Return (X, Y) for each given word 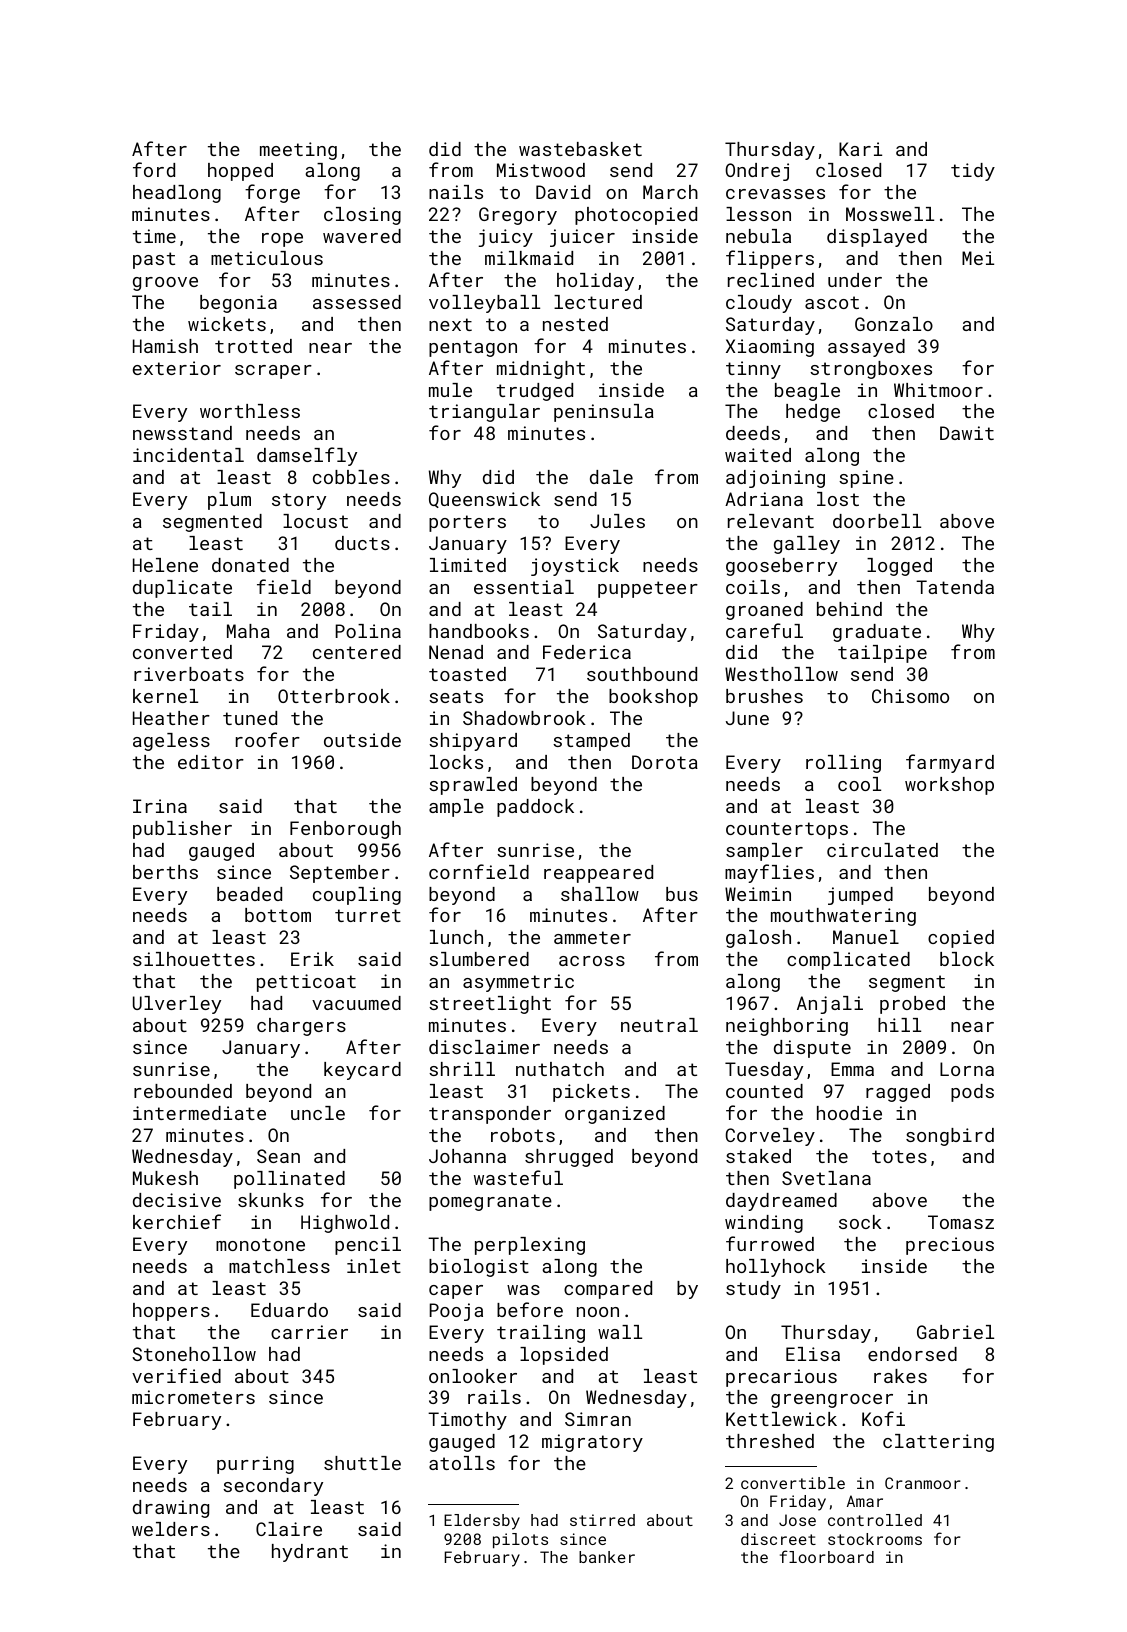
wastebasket (580, 149)
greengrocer (832, 1401)
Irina (160, 806)
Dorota (665, 762)
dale (611, 477)
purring (255, 1465)
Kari (860, 149)
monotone (260, 1244)
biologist (479, 1268)
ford (154, 169)
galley (807, 545)
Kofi (883, 1418)
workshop (949, 786)
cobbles (351, 477)
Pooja (456, 1312)
